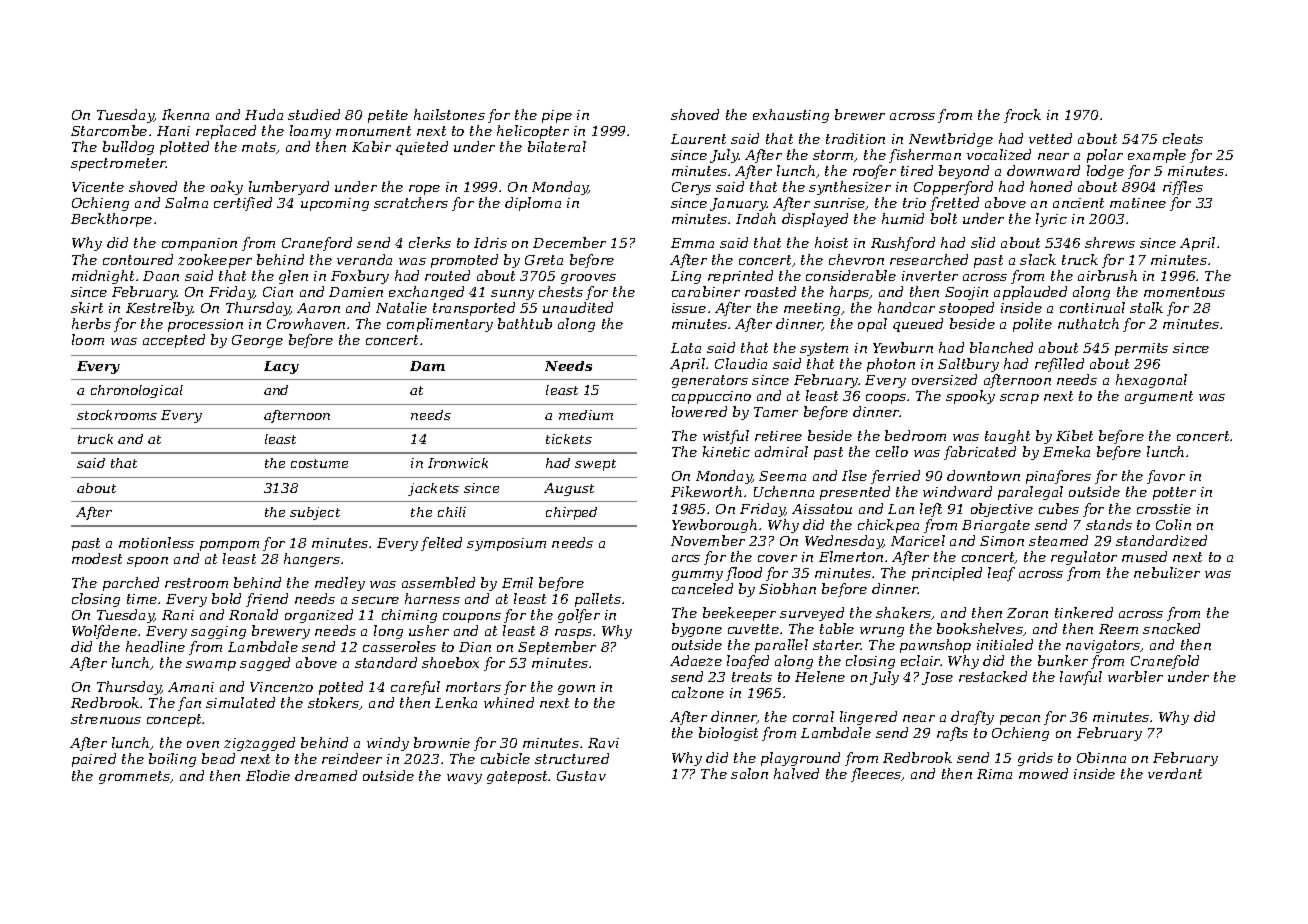 Image resolution: width=1308 pixels, height=924 pixels. Describe the element at coordinates (796, 773) in the screenshot. I see `halved` at that location.
